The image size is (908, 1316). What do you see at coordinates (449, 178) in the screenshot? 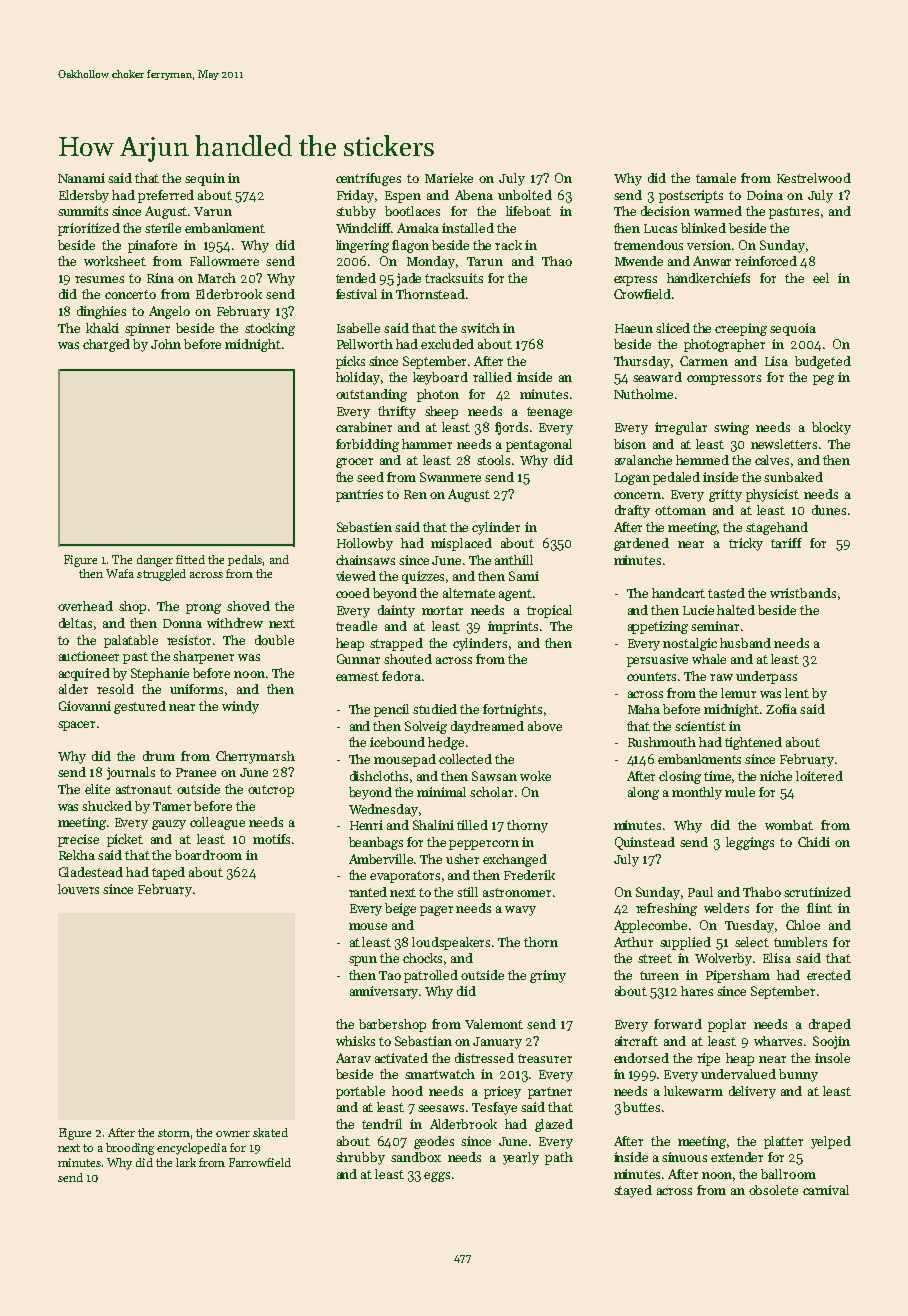
I see `Marieke` at bounding box center [449, 178].
